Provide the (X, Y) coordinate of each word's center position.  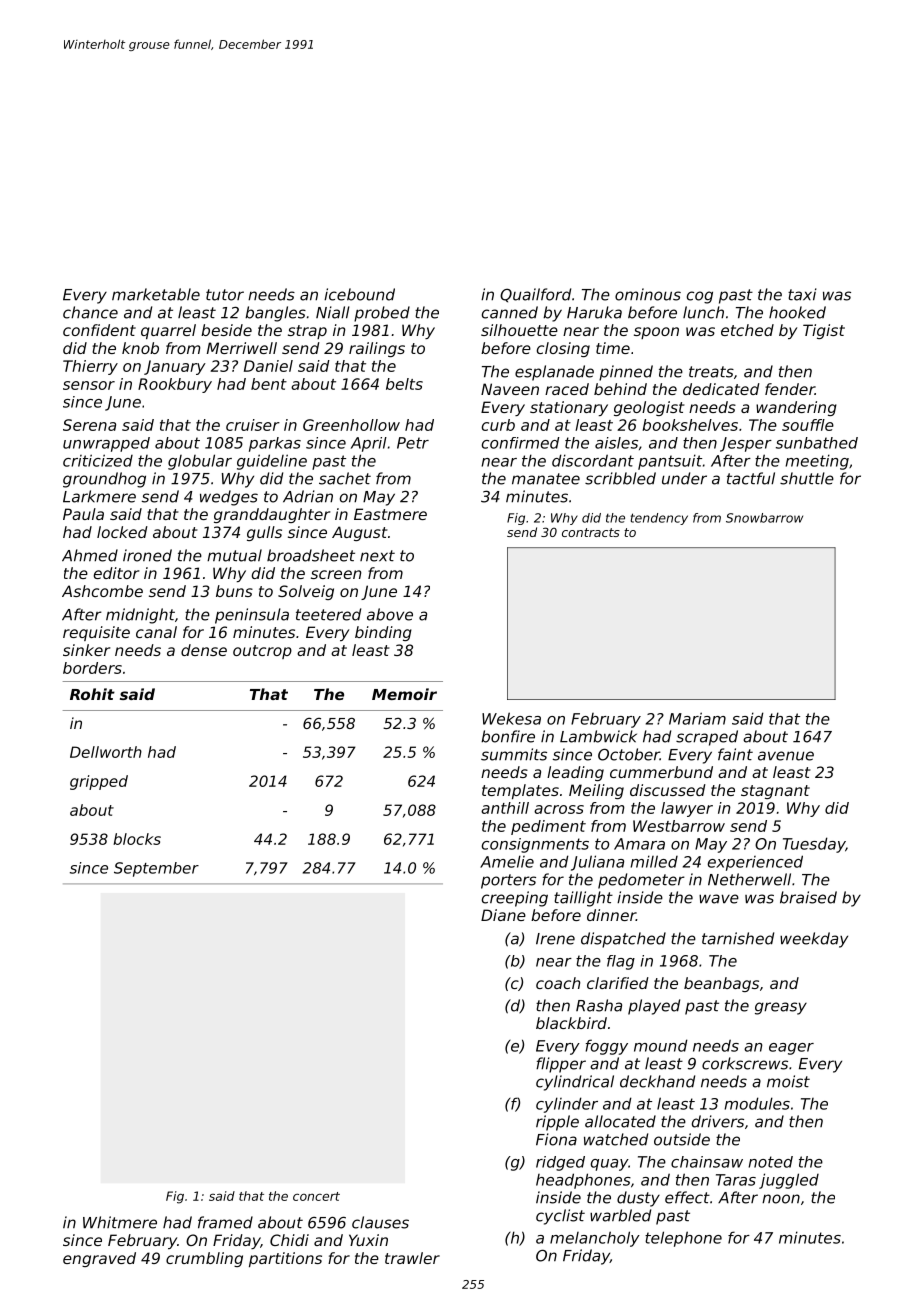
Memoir (404, 694)
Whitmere (120, 1222)
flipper (561, 1065)
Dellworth (106, 752)
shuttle (807, 478)
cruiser (253, 425)
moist (788, 1081)
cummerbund (661, 772)
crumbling (204, 1259)
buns (234, 591)
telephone (683, 1239)
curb (498, 425)
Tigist (824, 331)
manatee (546, 479)
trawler (412, 1258)
